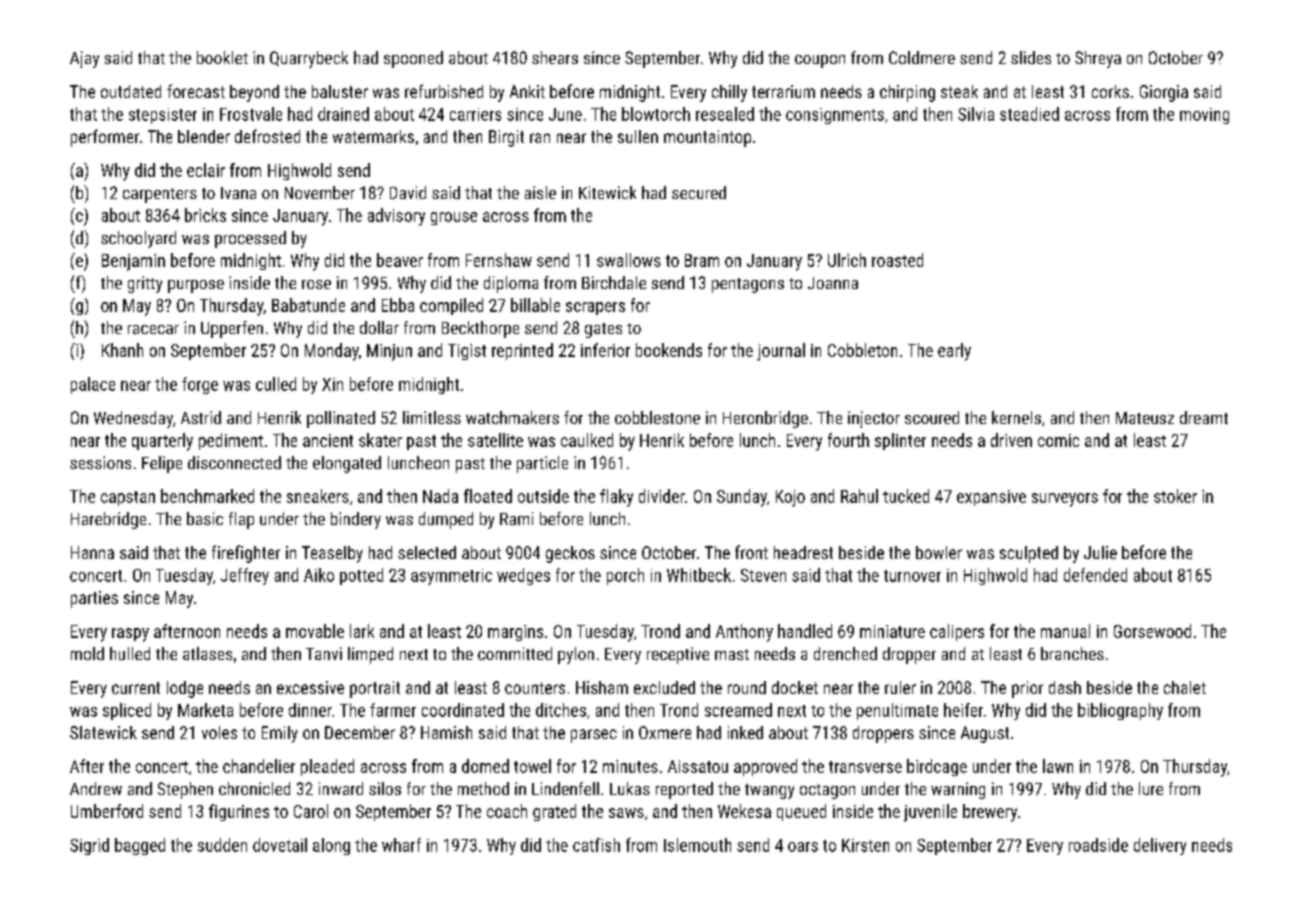  What do you see at coordinates (803, 847) in the screenshot?
I see `oars` at bounding box center [803, 847].
